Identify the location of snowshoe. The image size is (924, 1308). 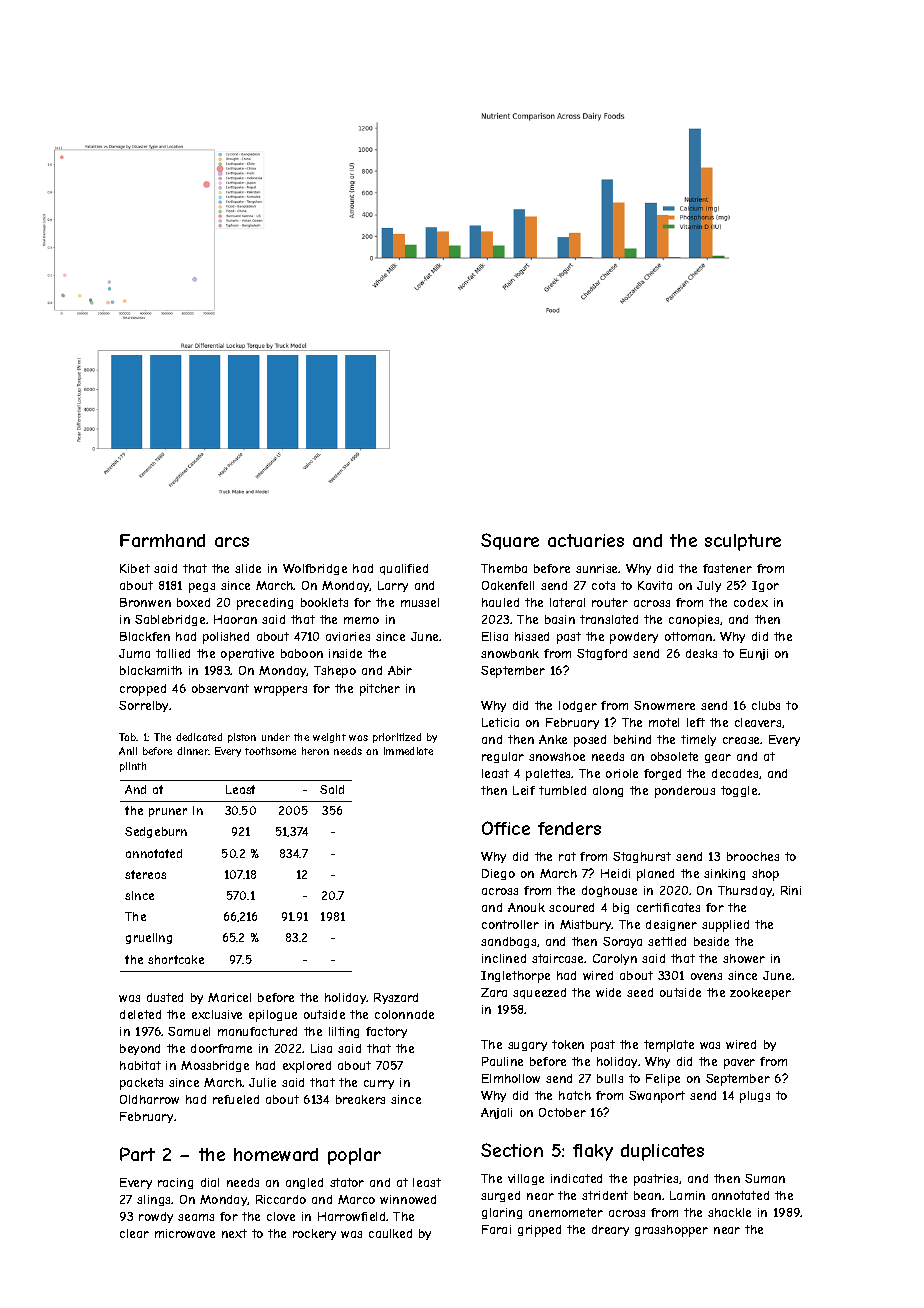
(557, 756).
